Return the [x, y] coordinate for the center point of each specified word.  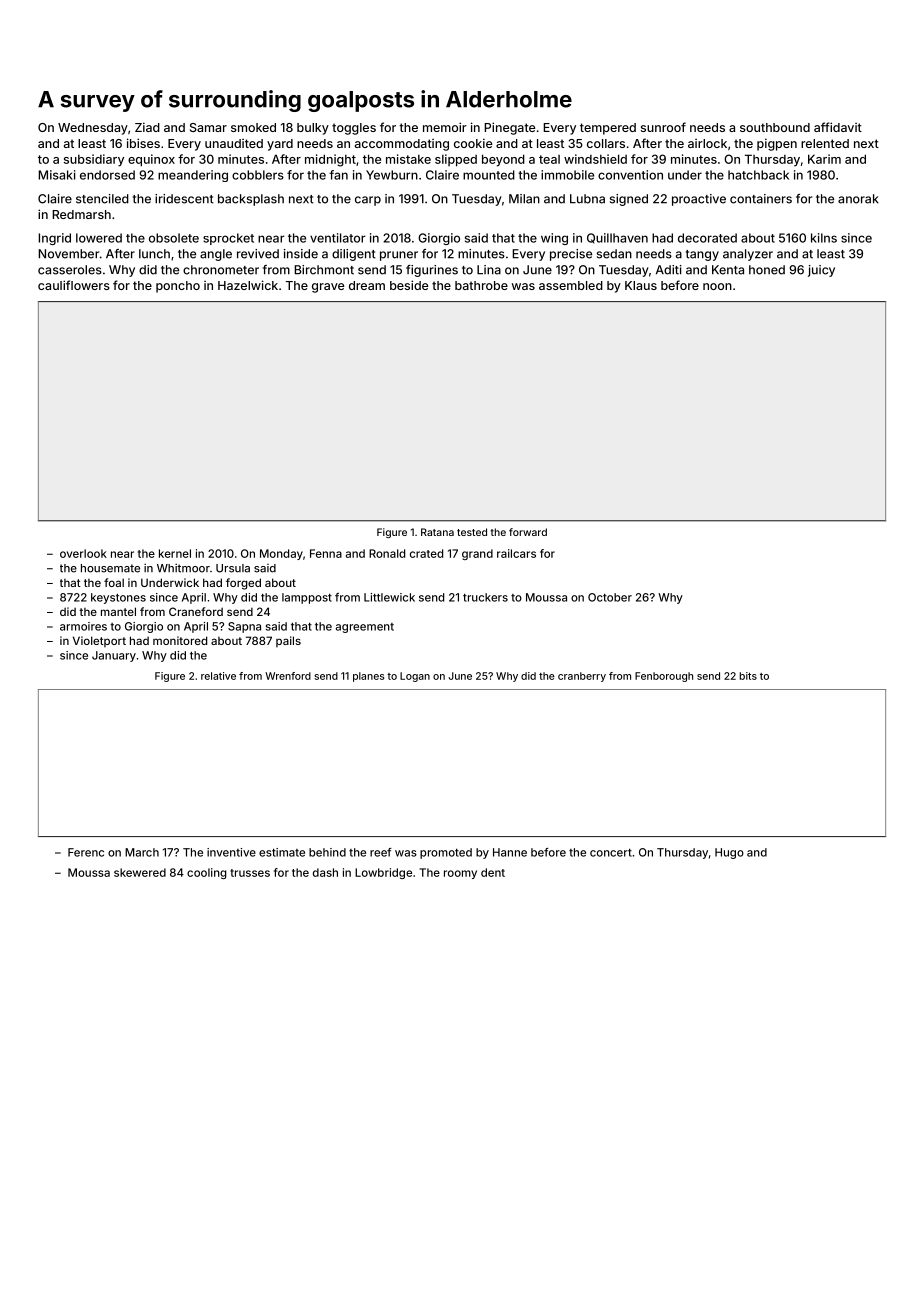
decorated [707, 238]
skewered [140, 872]
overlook [83, 553]
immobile [567, 175]
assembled [571, 285]
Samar [208, 127]
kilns [824, 238]
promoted [446, 853]
